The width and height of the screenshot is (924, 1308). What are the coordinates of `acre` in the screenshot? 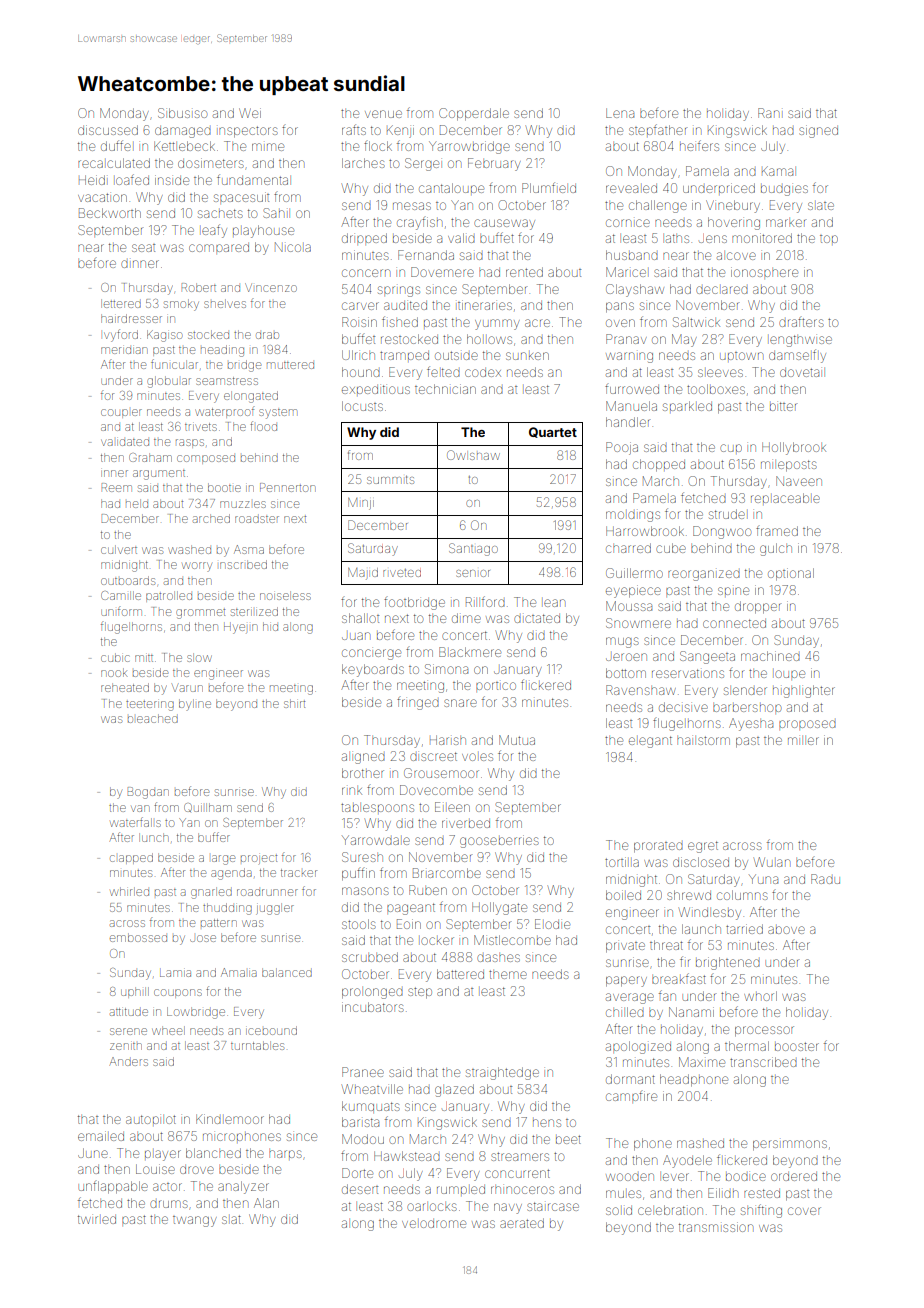 It's located at (537, 323).
